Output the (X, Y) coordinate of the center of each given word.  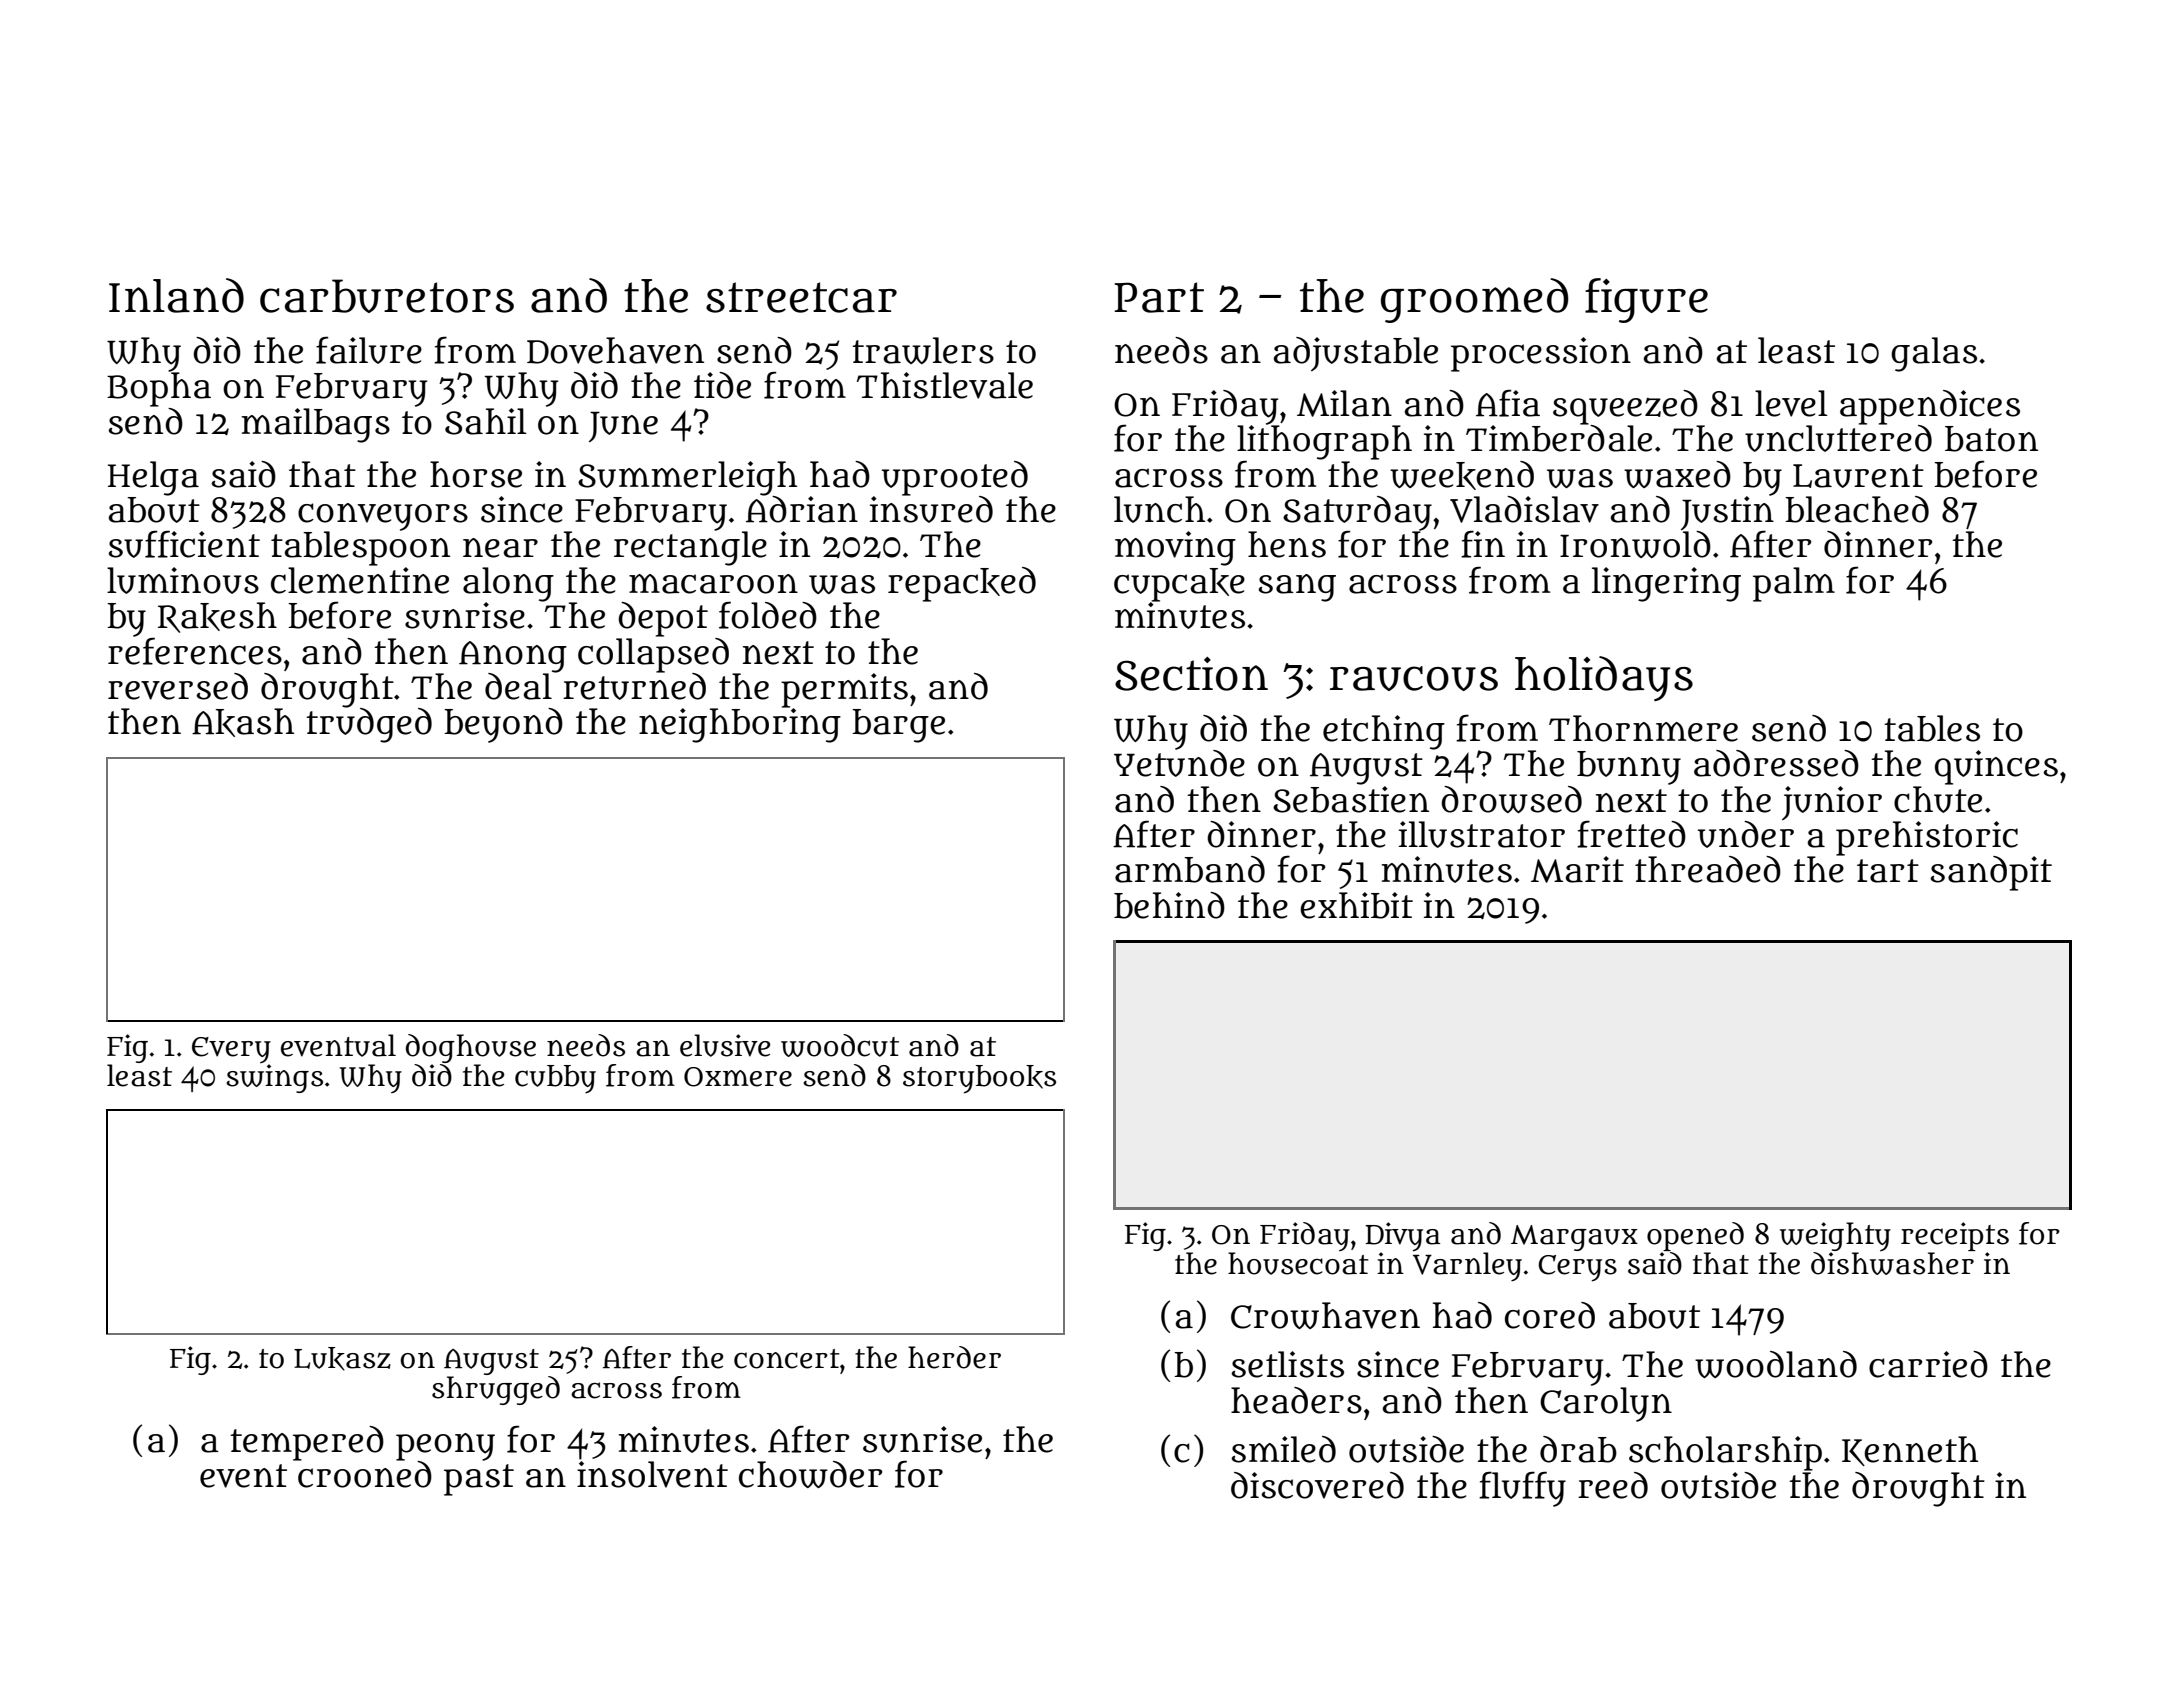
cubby (555, 1079)
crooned (365, 1474)
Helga (153, 478)
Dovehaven (615, 350)
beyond (503, 725)
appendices (1930, 407)
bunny (1629, 768)
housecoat (1298, 1263)
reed (1613, 1485)
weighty (1835, 1236)
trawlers (923, 350)
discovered (1317, 1485)
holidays (1604, 678)
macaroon (713, 584)
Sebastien (1351, 799)
